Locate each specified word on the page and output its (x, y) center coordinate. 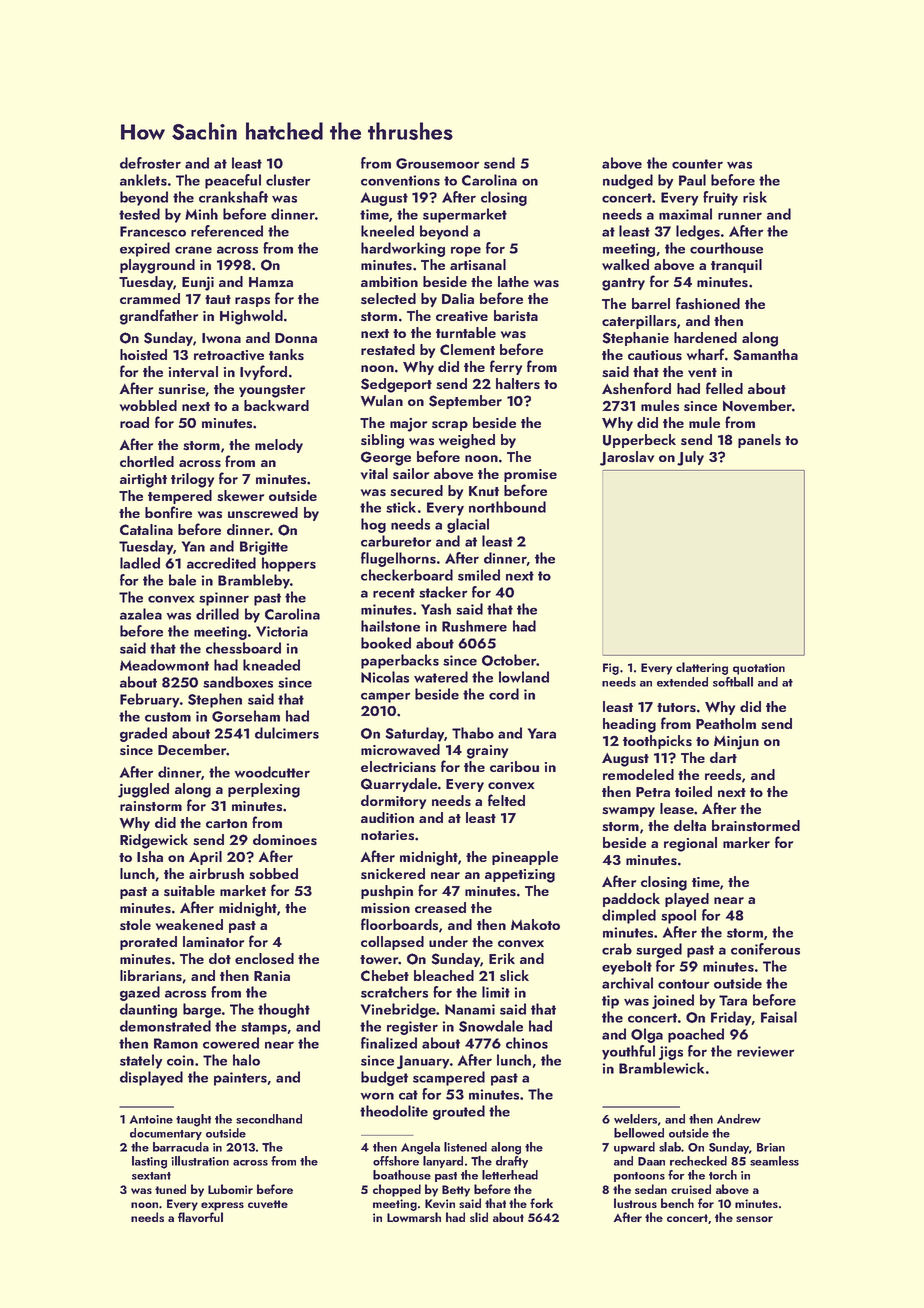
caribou (514, 766)
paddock (631, 900)
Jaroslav (627, 458)
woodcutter (272, 772)
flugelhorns (398, 559)
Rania (272, 976)
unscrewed (263, 512)
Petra (653, 792)
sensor (754, 1219)
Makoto (535, 924)
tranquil (736, 266)
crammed (150, 298)
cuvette (268, 1204)
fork (541, 1203)
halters (518, 383)
